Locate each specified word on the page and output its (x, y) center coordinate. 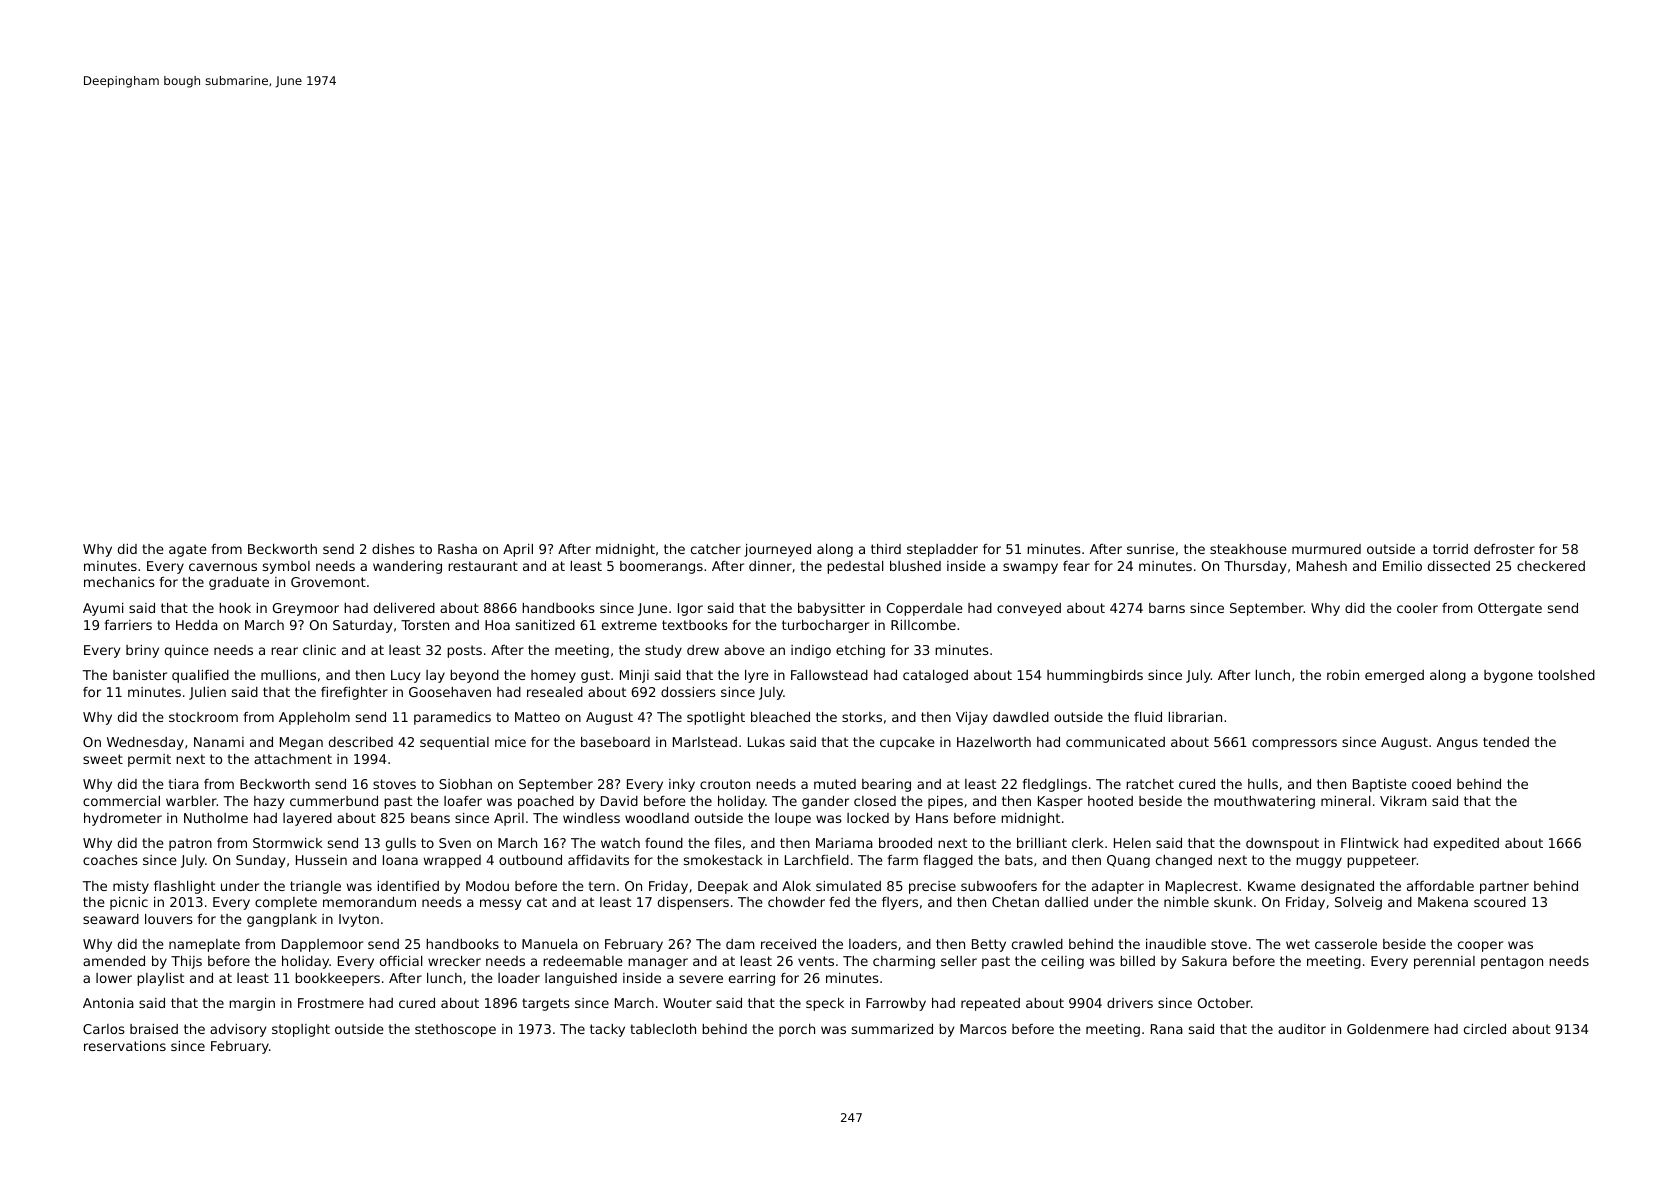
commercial (121, 801)
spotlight (716, 718)
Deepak (723, 887)
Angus (1457, 743)
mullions (288, 675)
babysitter (831, 609)
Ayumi (103, 609)
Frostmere (331, 1003)
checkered (1551, 566)
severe (701, 979)
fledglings (1054, 785)
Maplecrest (1202, 887)
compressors (1294, 744)
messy (500, 904)
